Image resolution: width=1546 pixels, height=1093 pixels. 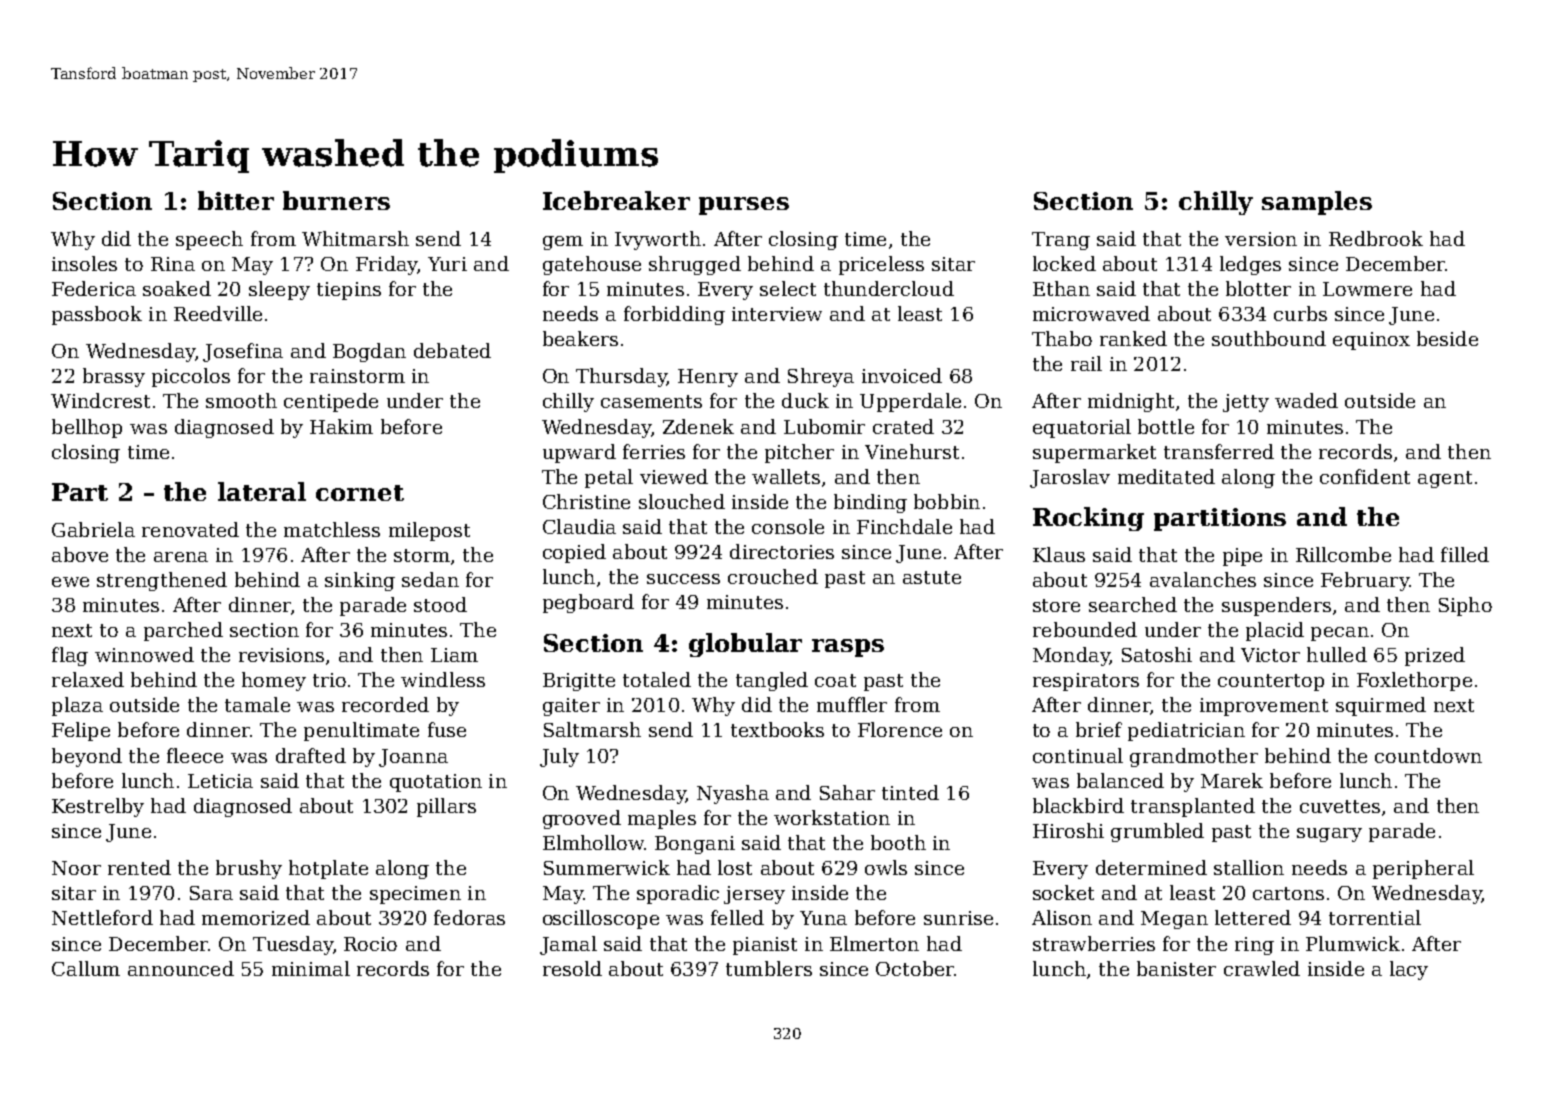 I want to click on Claudia, so click(x=579, y=526).
